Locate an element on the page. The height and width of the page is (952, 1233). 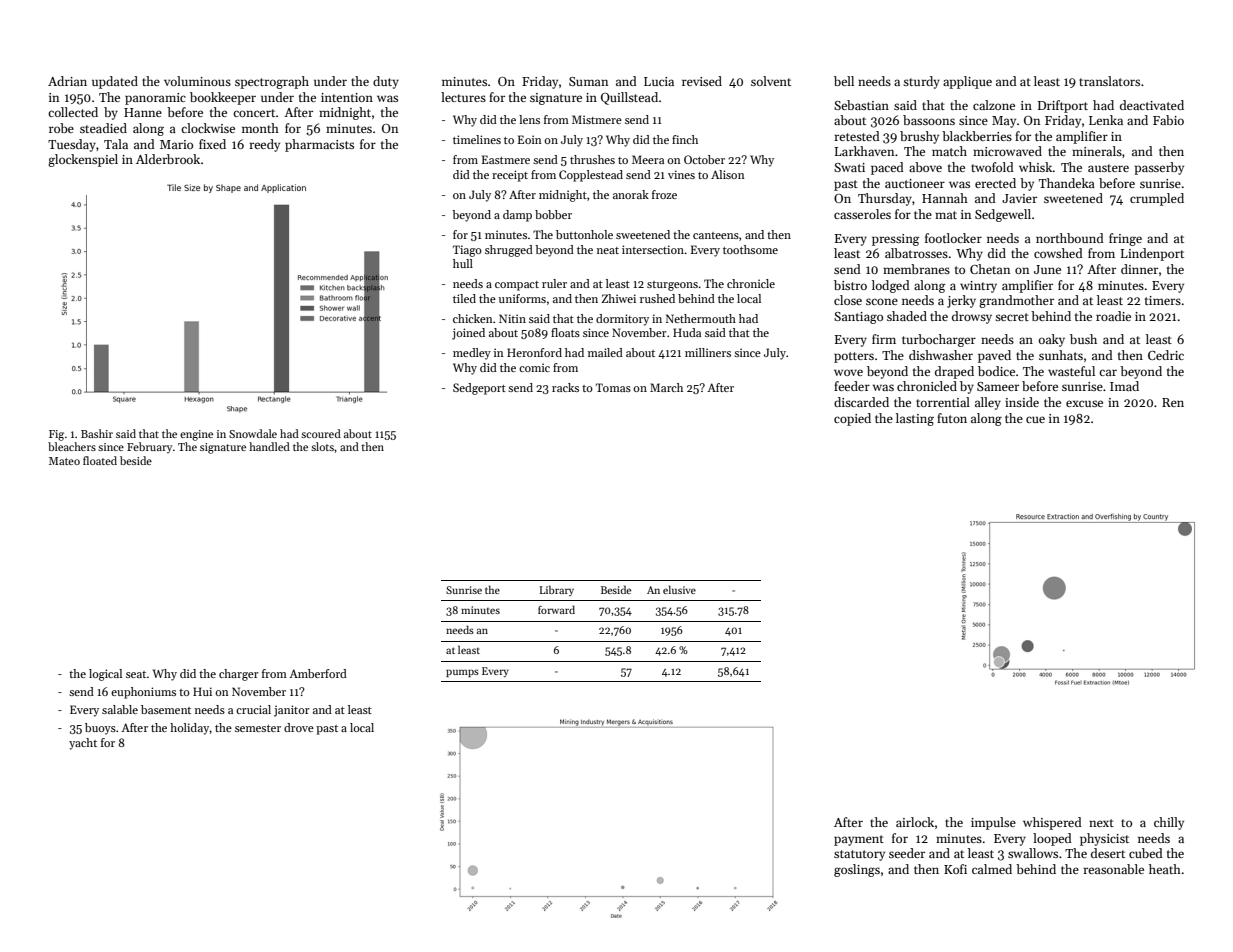
Snowdale is located at coordinates (253, 433).
